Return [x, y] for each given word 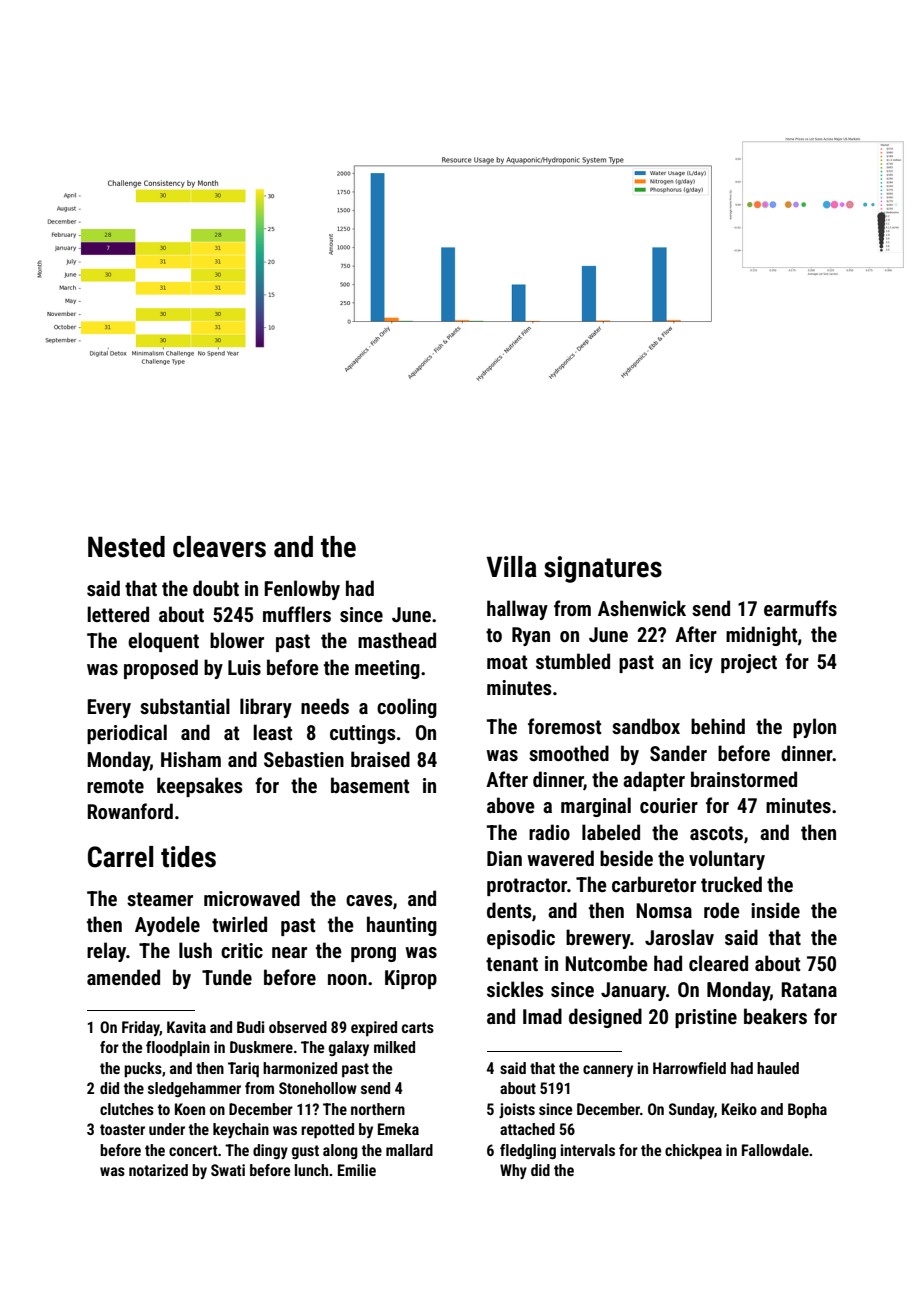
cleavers [219, 547]
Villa [511, 567]
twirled [239, 924]
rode [722, 910]
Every [109, 708]
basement [370, 785]
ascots [716, 833]
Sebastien [304, 759]
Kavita [186, 1027]
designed [605, 1018]
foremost [564, 726]
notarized [158, 1170]
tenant [512, 964]
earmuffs [800, 608]
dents [509, 910]
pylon [814, 728]
